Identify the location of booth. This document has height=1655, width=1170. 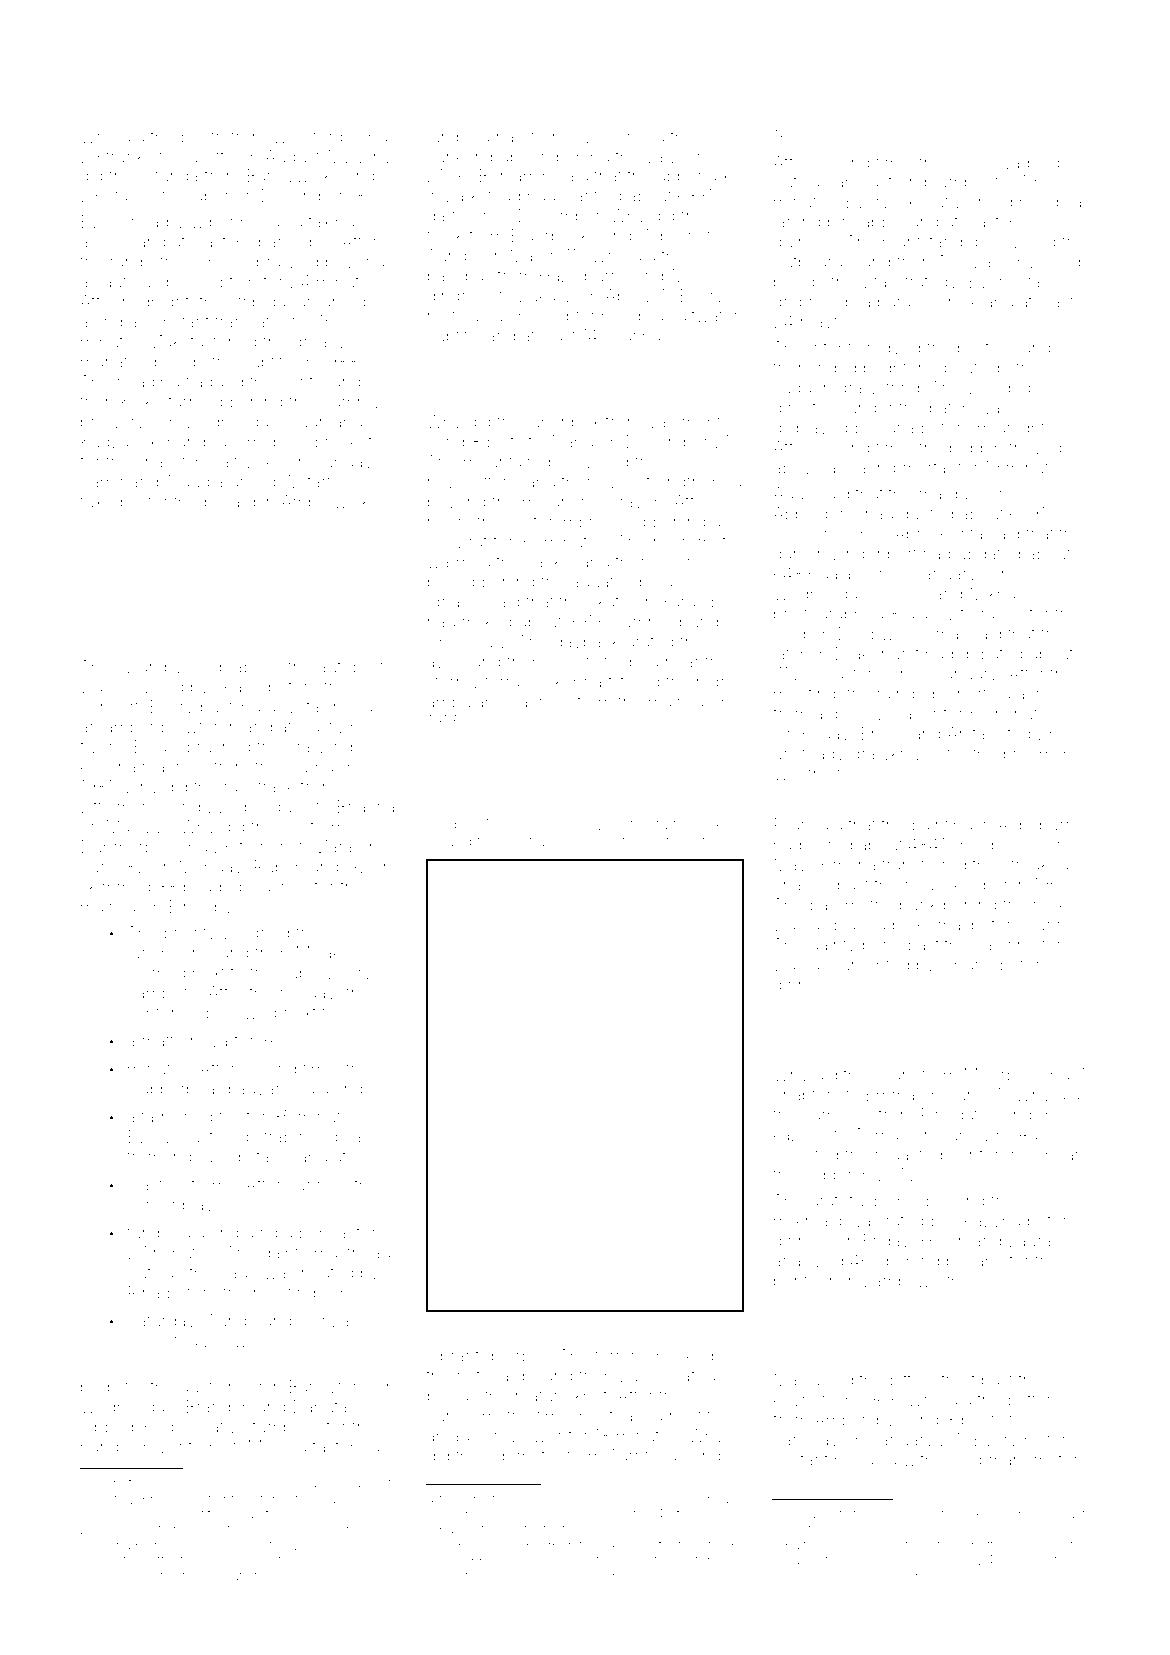
(202, 137).
